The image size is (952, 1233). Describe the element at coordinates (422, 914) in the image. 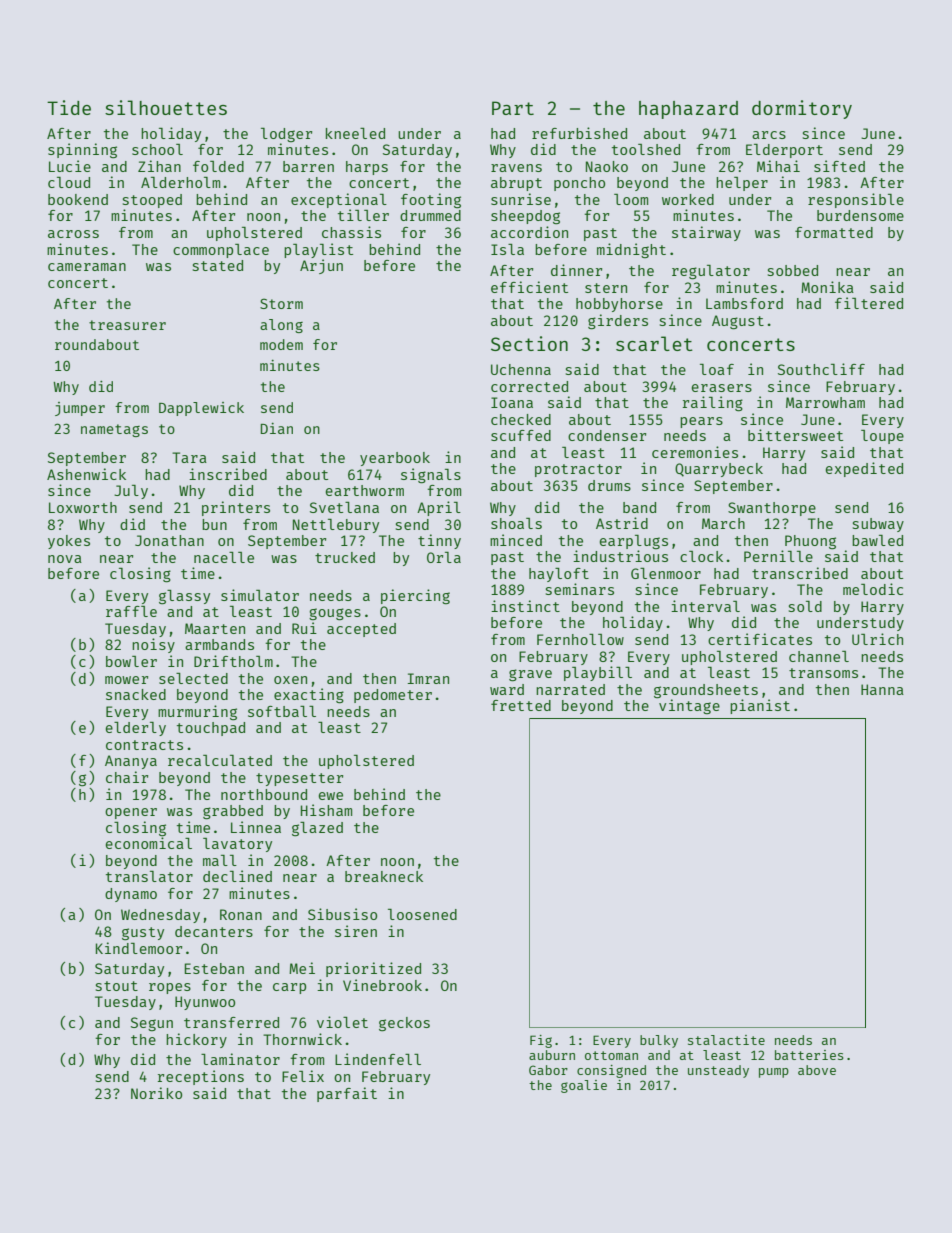

I see `loosened` at that location.
